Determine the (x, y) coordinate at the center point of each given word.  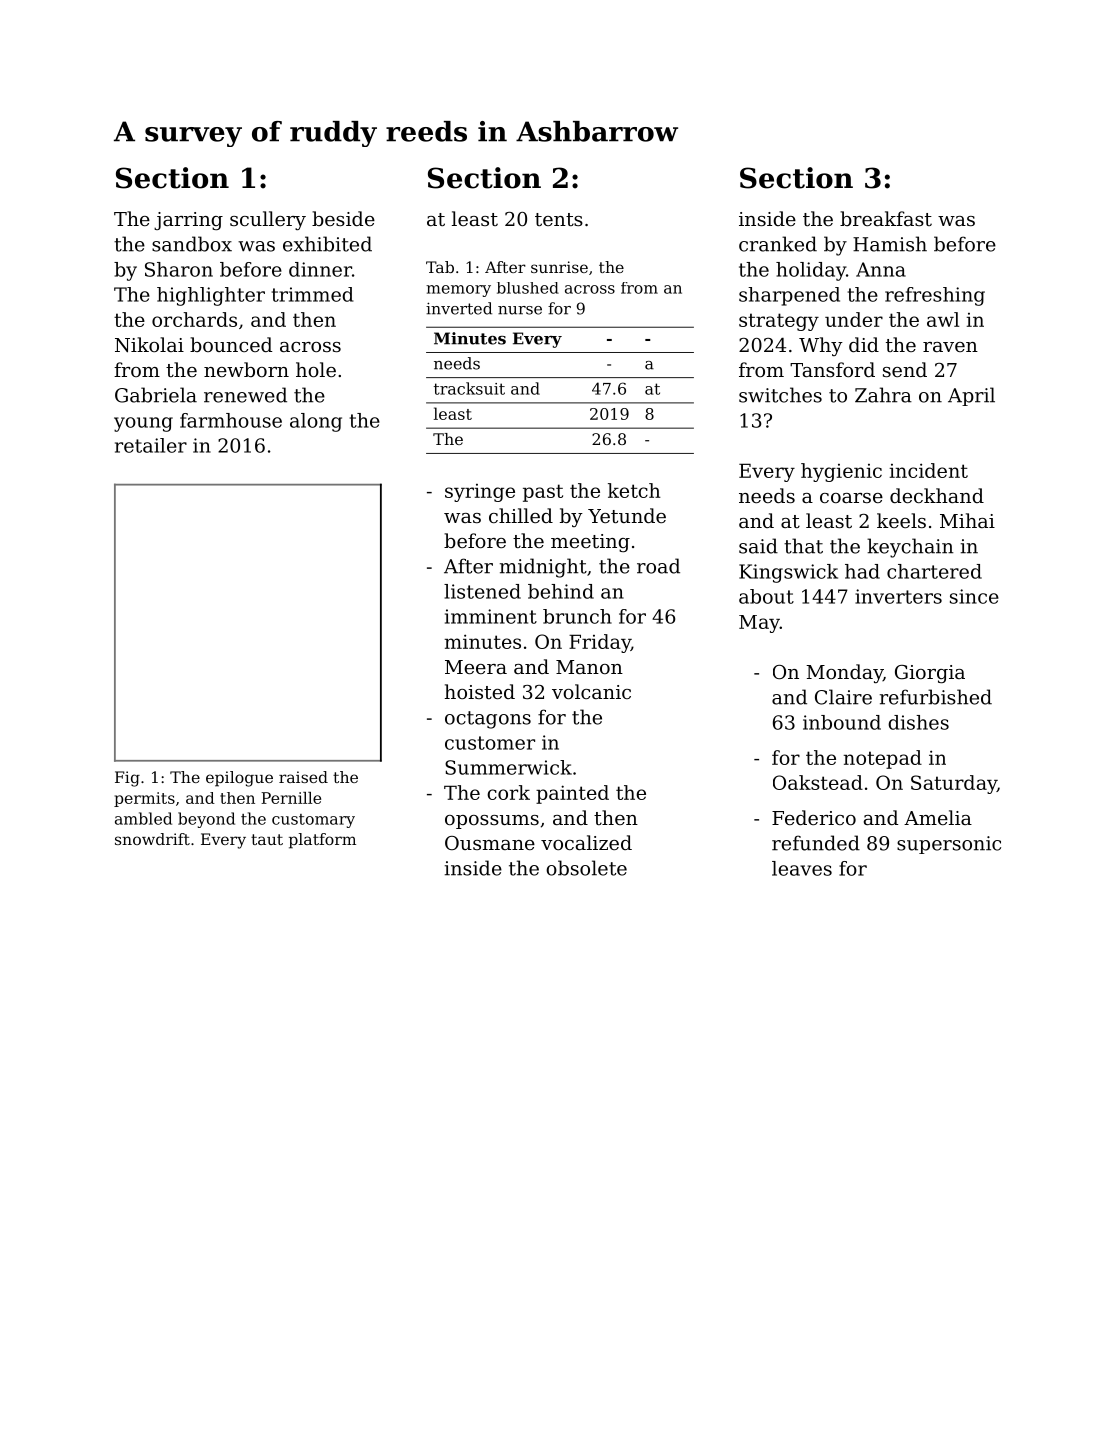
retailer (151, 445)
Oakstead (818, 782)
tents (559, 219)
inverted (459, 308)
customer (490, 743)
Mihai (967, 520)
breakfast (886, 218)
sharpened (789, 296)
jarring (188, 221)
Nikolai (149, 345)
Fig (127, 779)
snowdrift (152, 839)
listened (482, 591)
